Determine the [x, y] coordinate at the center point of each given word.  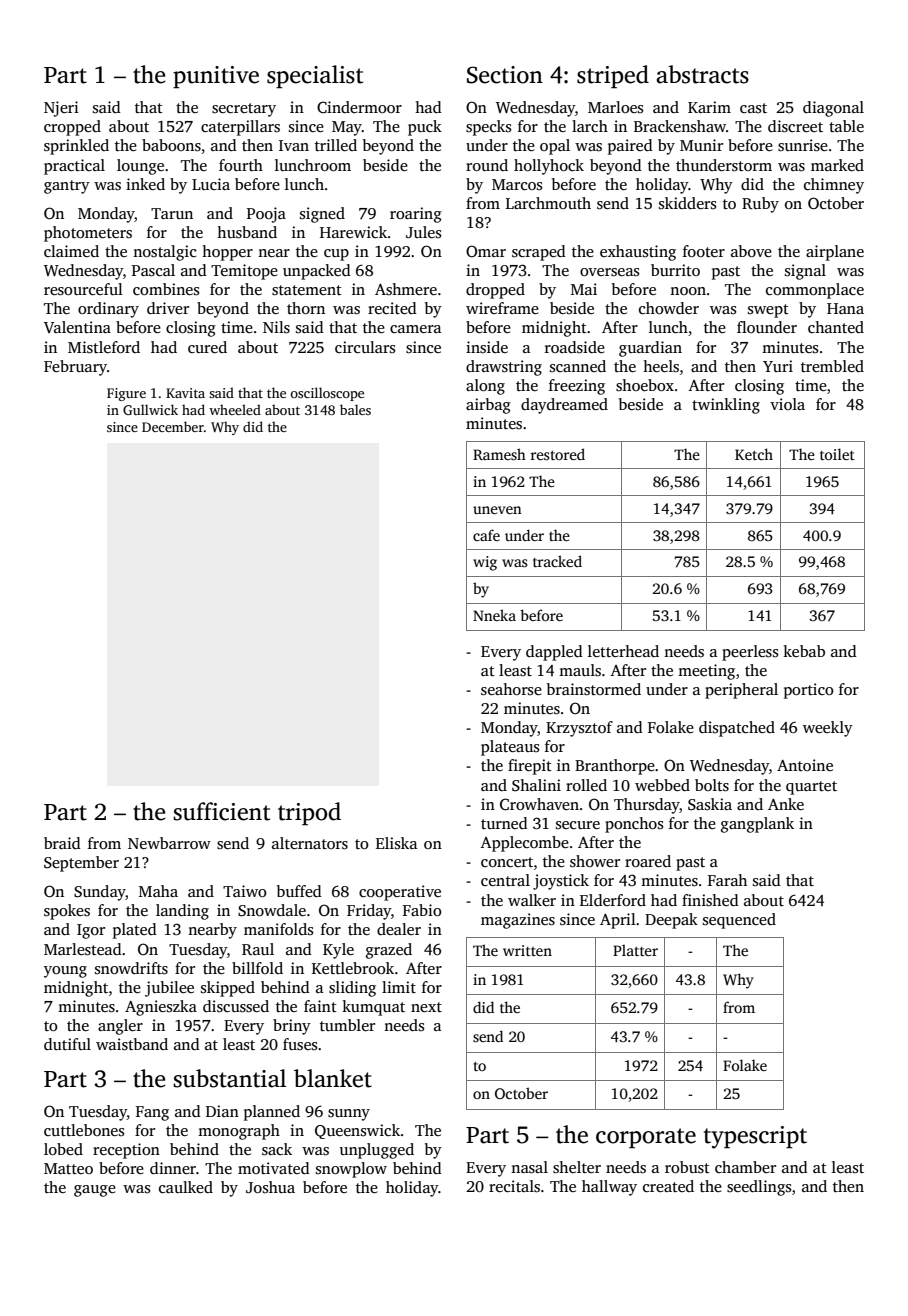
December [173, 426]
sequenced [739, 921]
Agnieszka [161, 1008]
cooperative [400, 893]
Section [505, 75]
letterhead [623, 651]
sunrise [803, 145]
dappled [554, 653]
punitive [216, 77]
